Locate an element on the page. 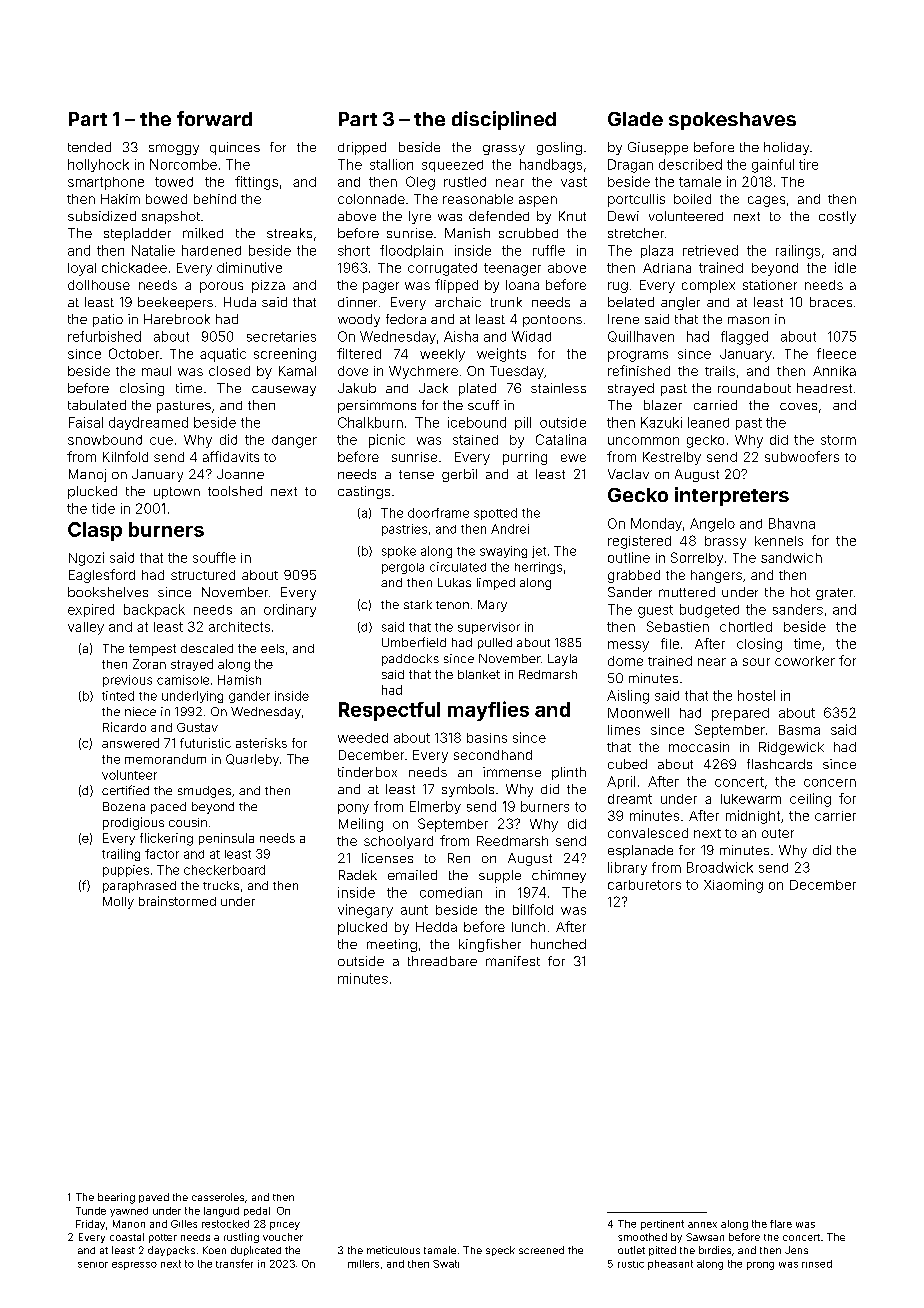  daydreamed is located at coordinates (148, 423).
